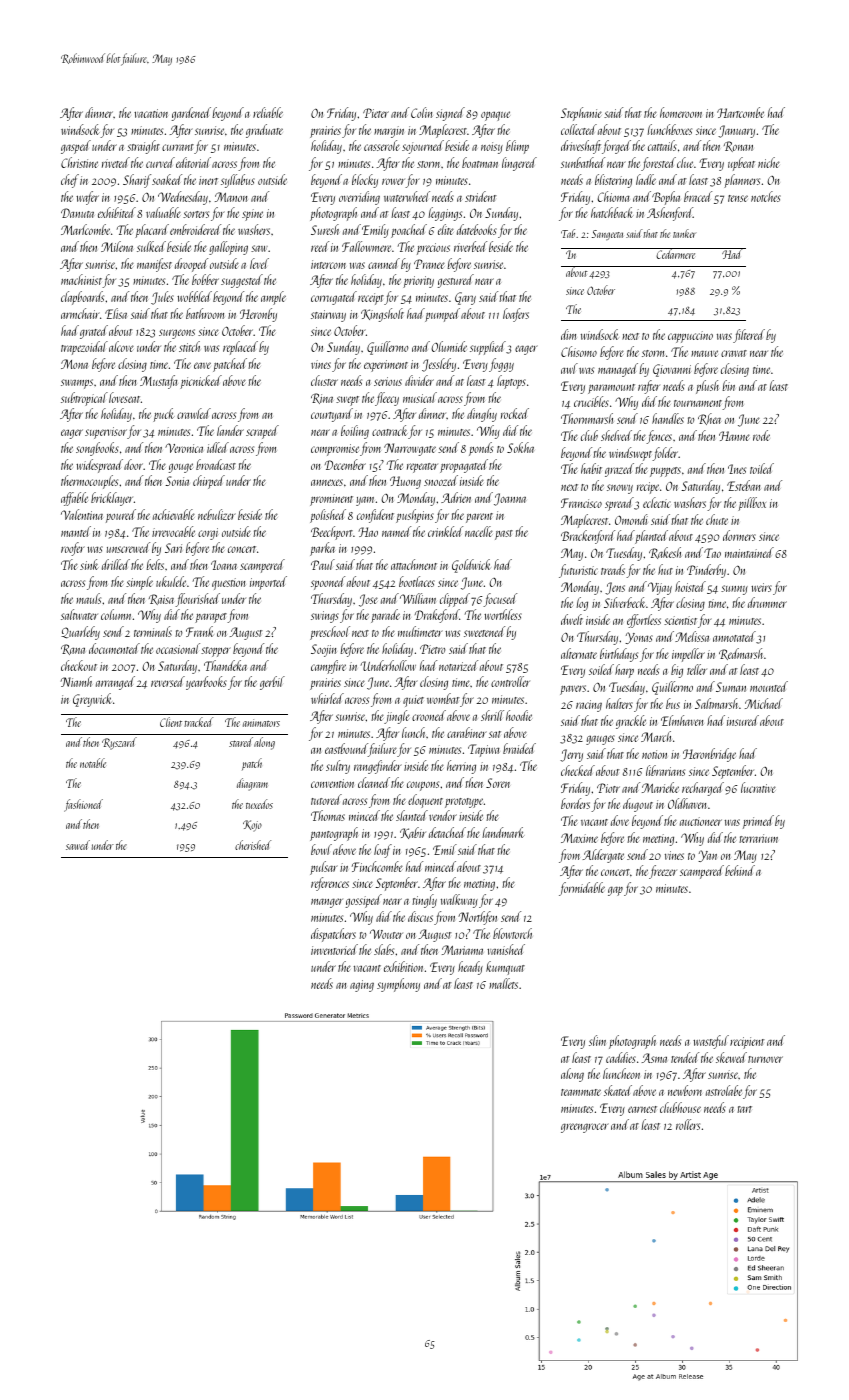 The height and width of the screenshot is (1400, 849). Describe the element at coordinates (143, 147) in the screenshot. I see `straight` at that location.
